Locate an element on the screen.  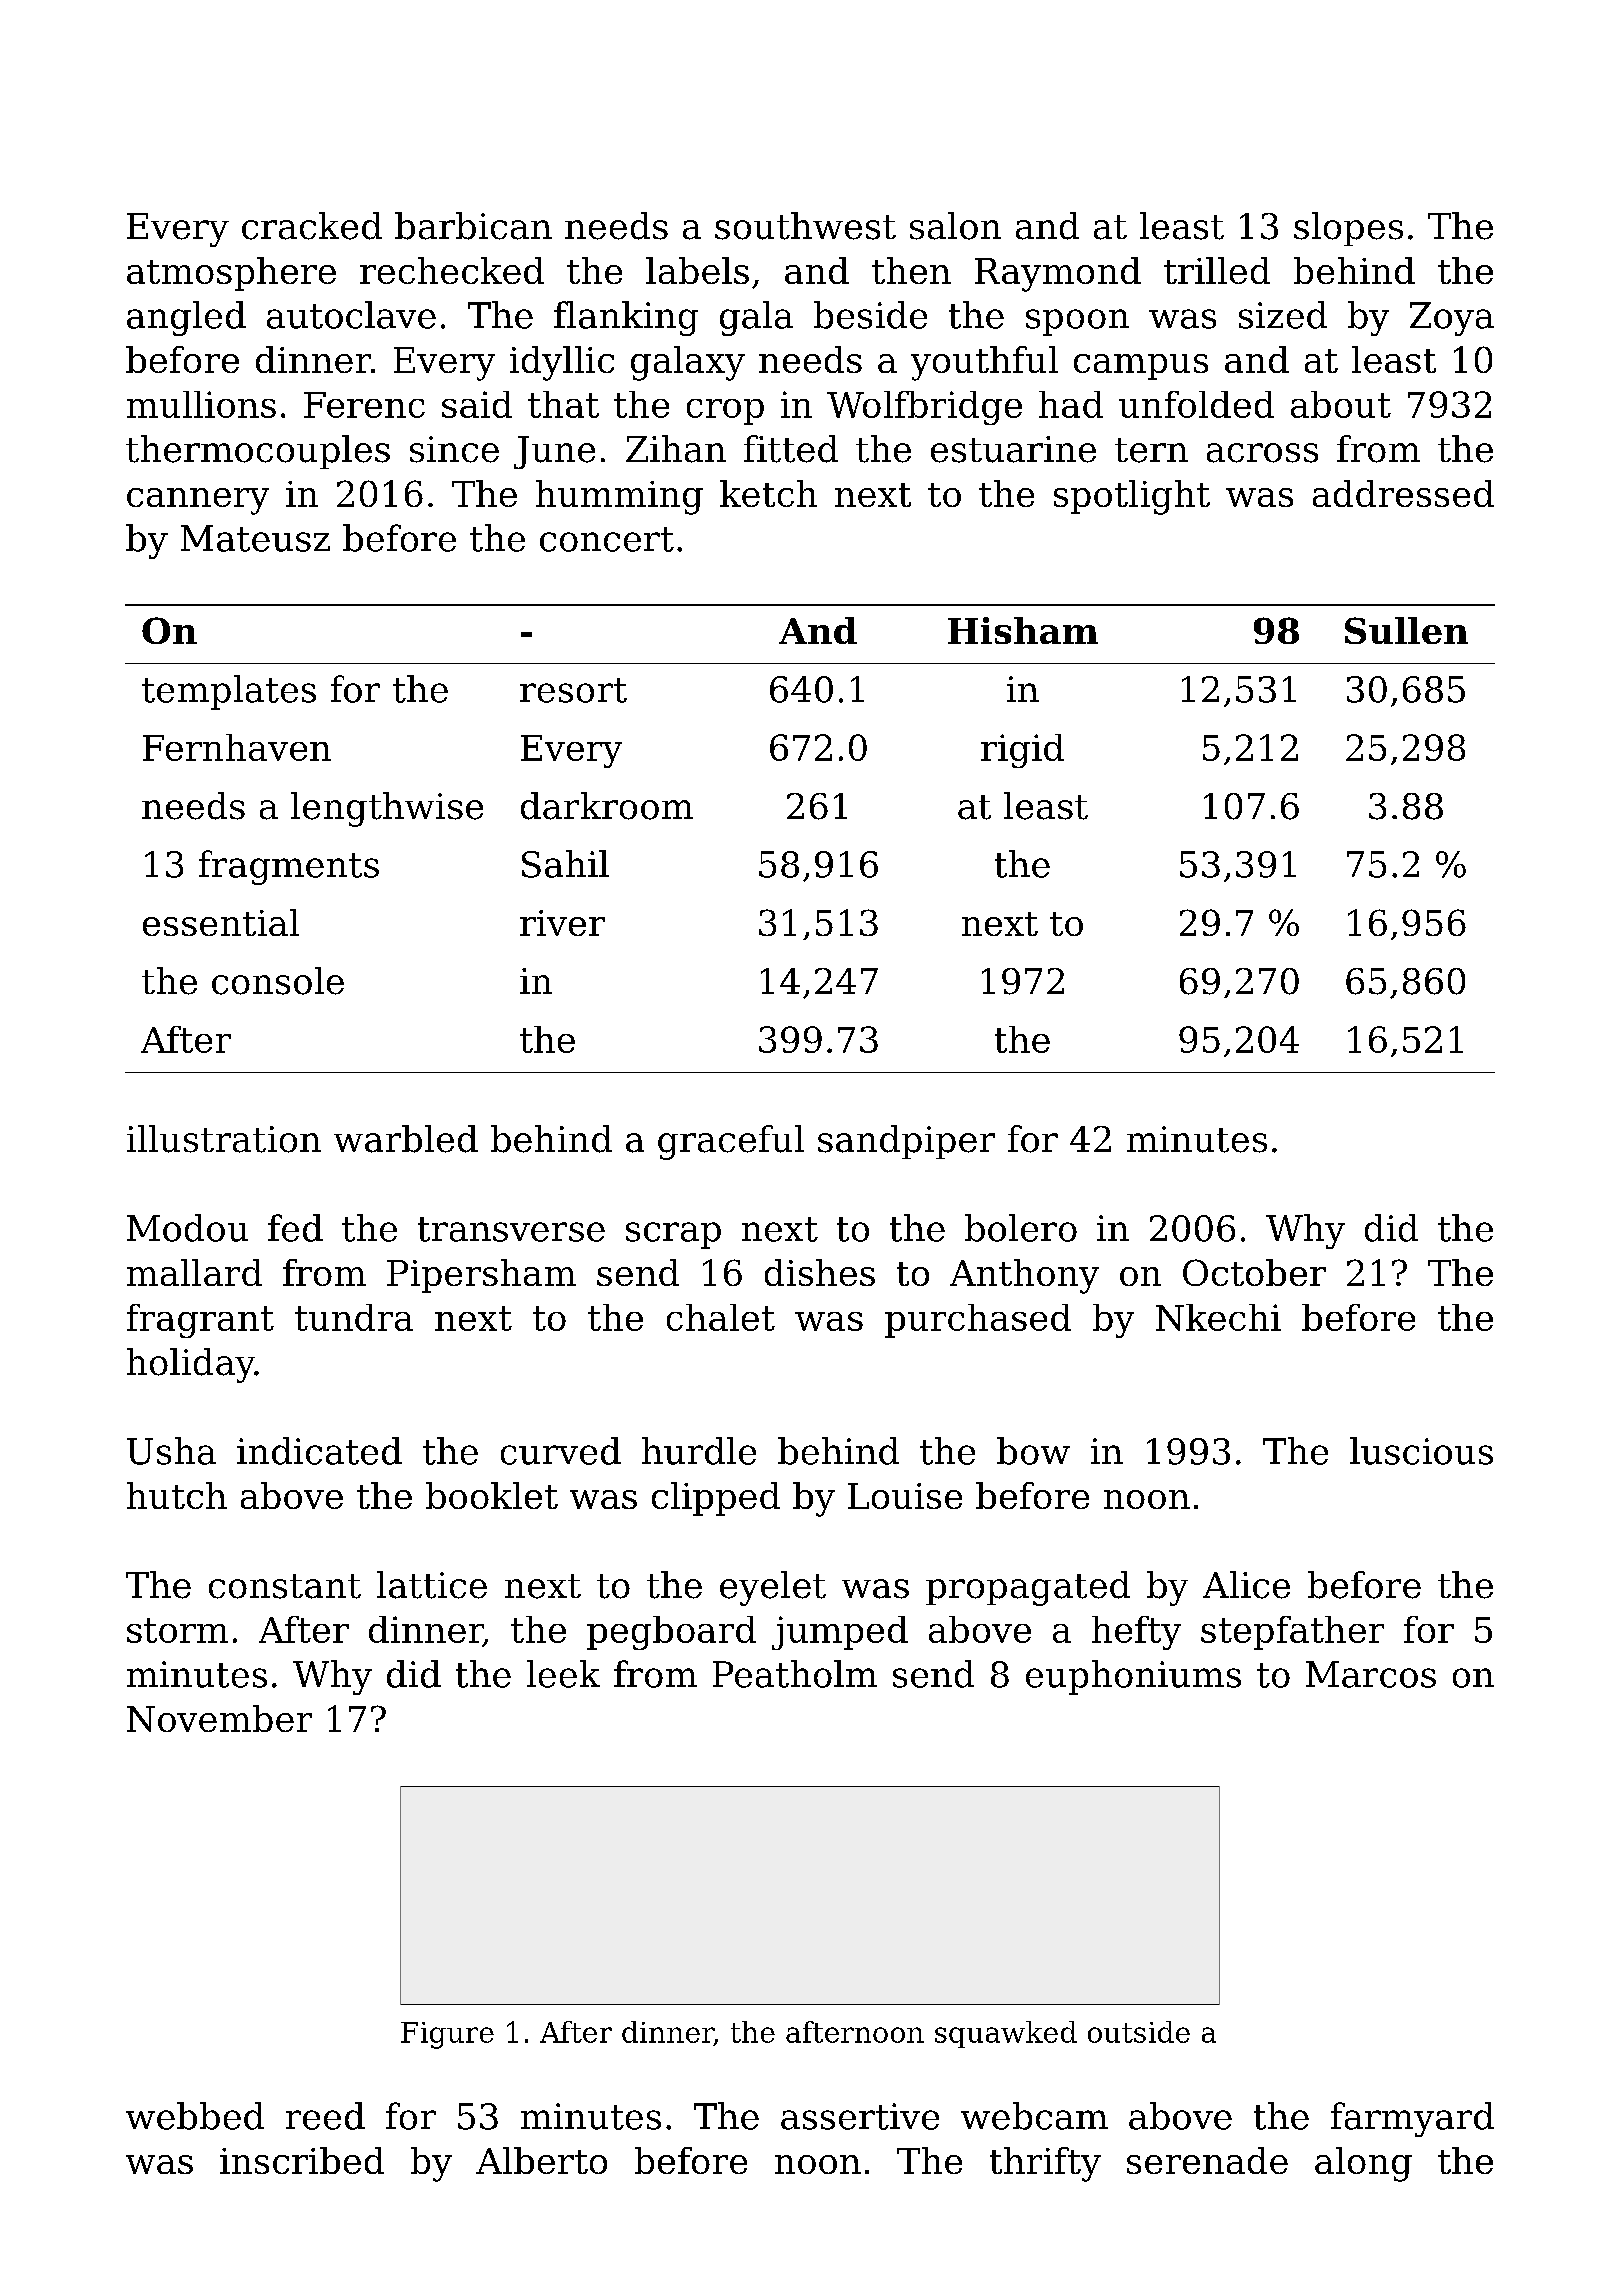
Alberto is located at coordinates (541, 2160).
